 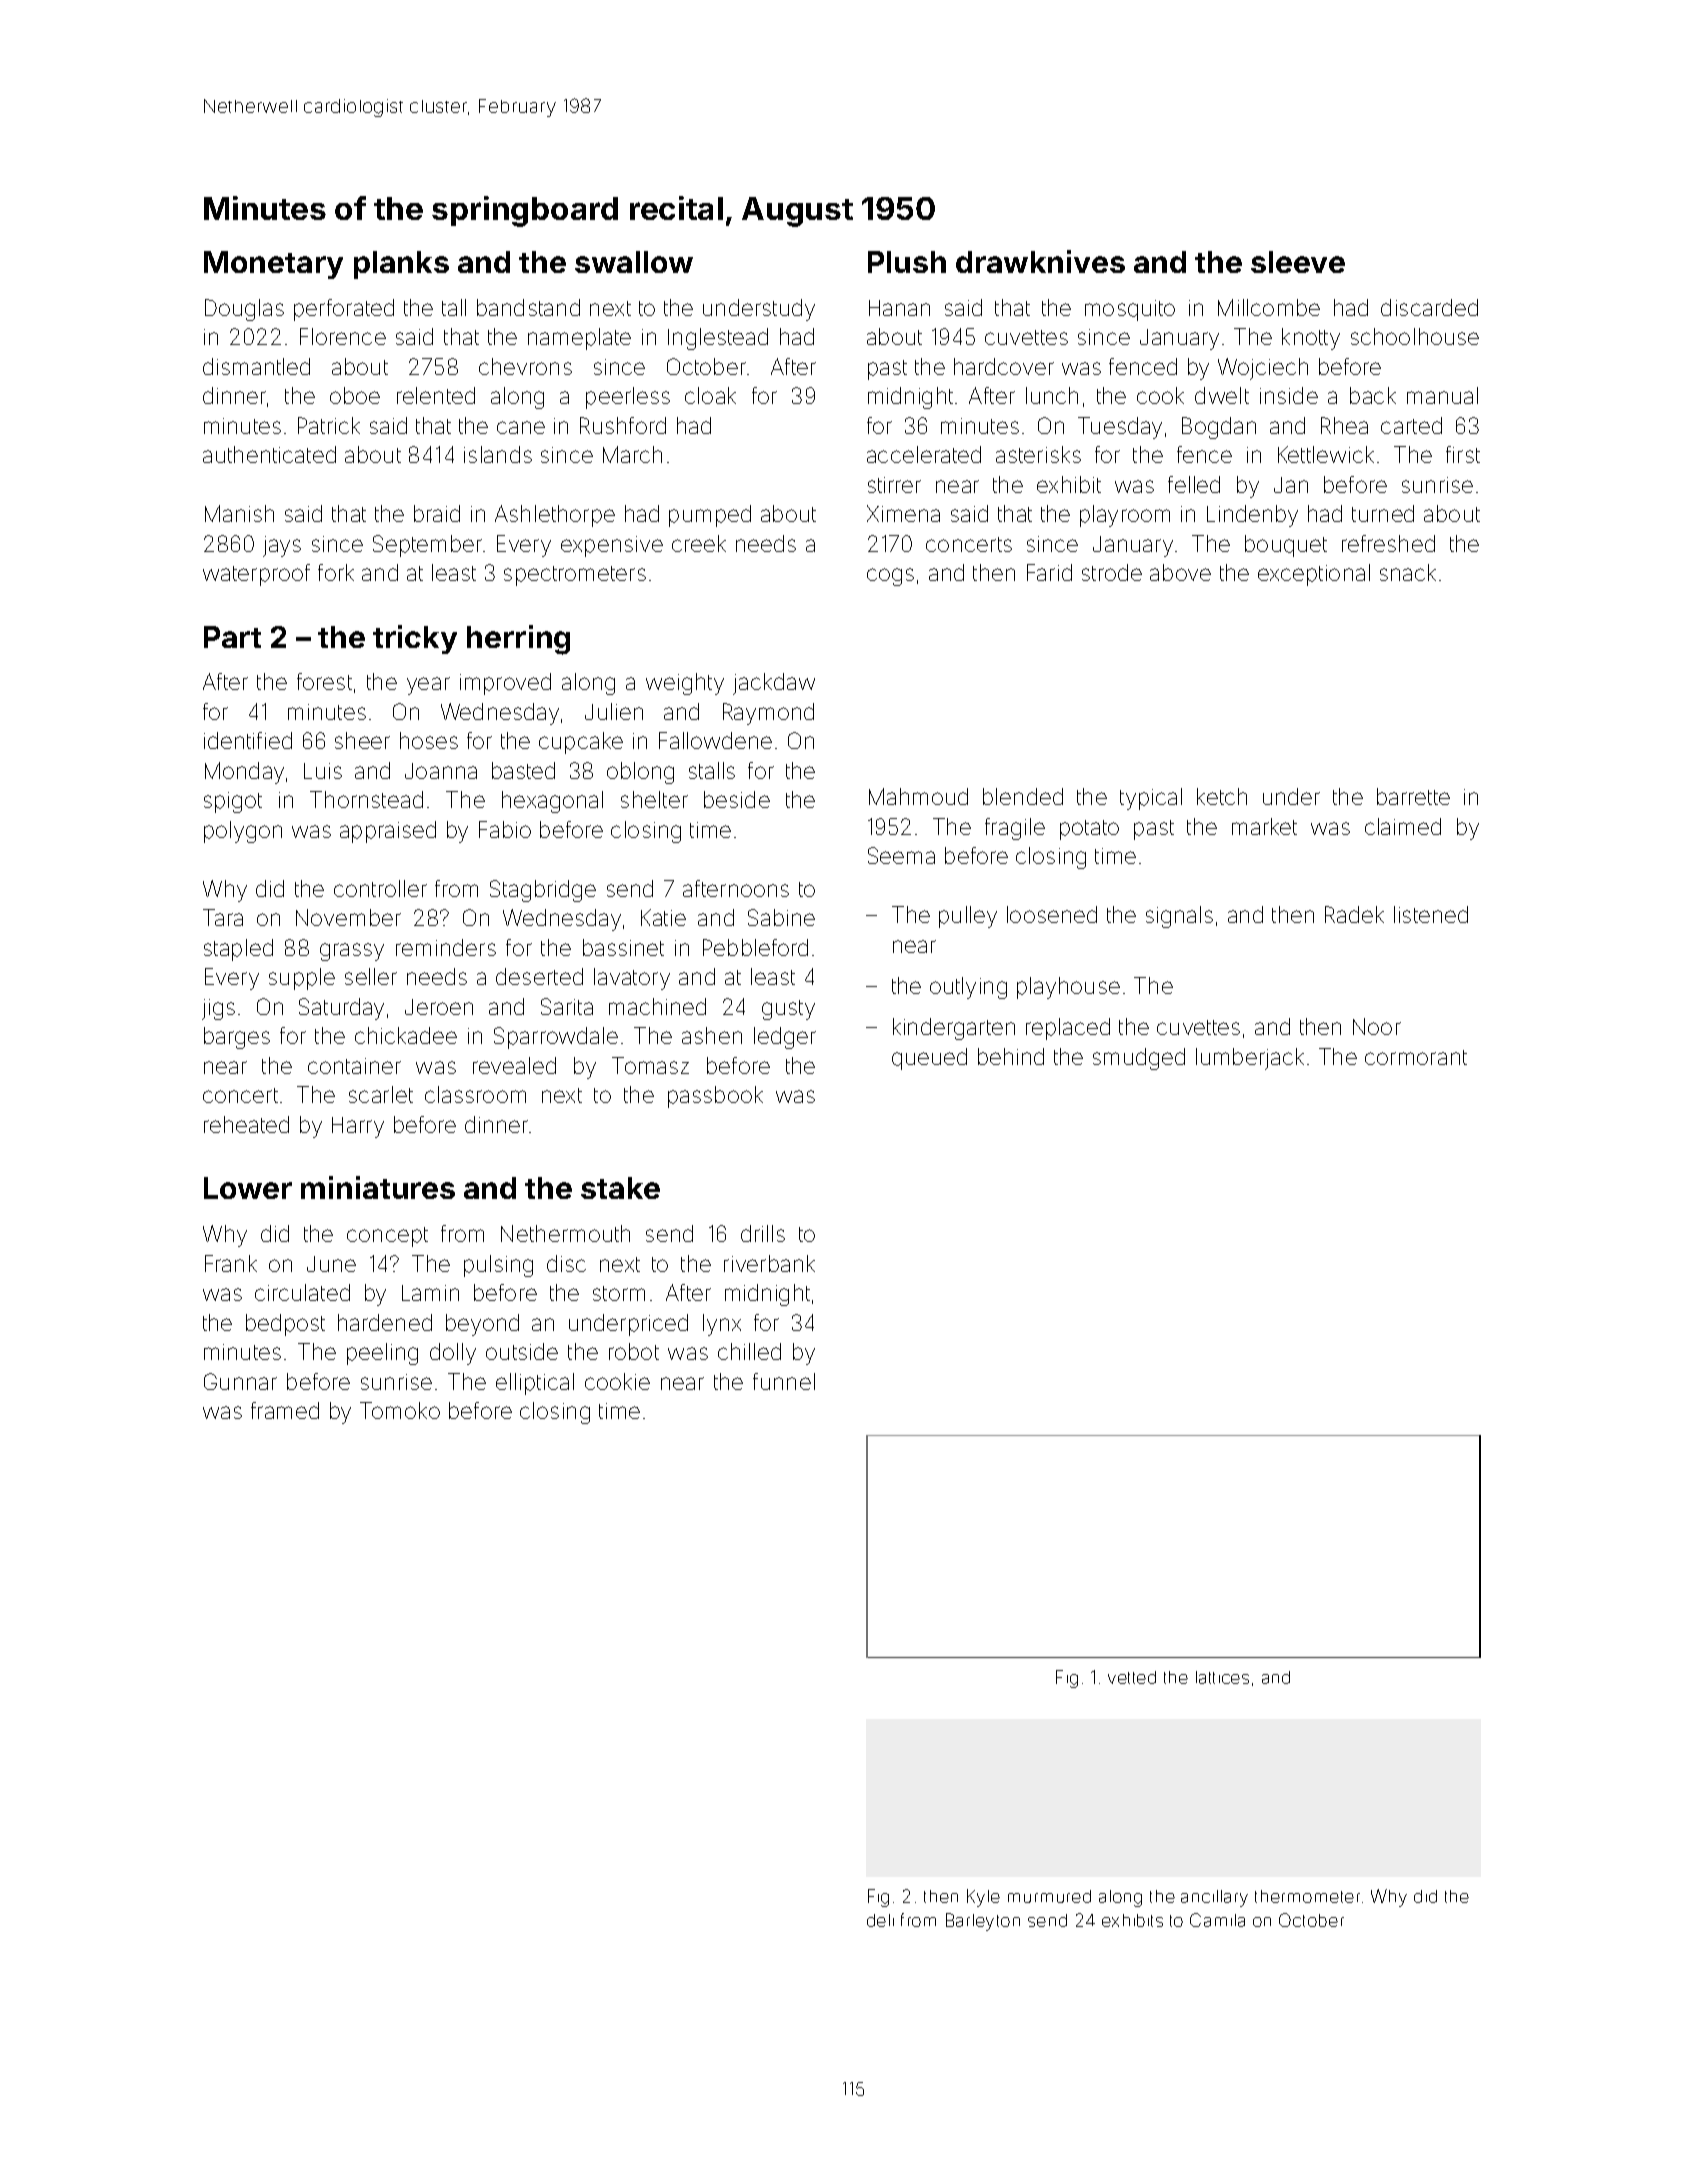 What do you see at coordinates (918, 796) in the screenshot?
I see `Mahmoud` at bounding box center [918, 796].
